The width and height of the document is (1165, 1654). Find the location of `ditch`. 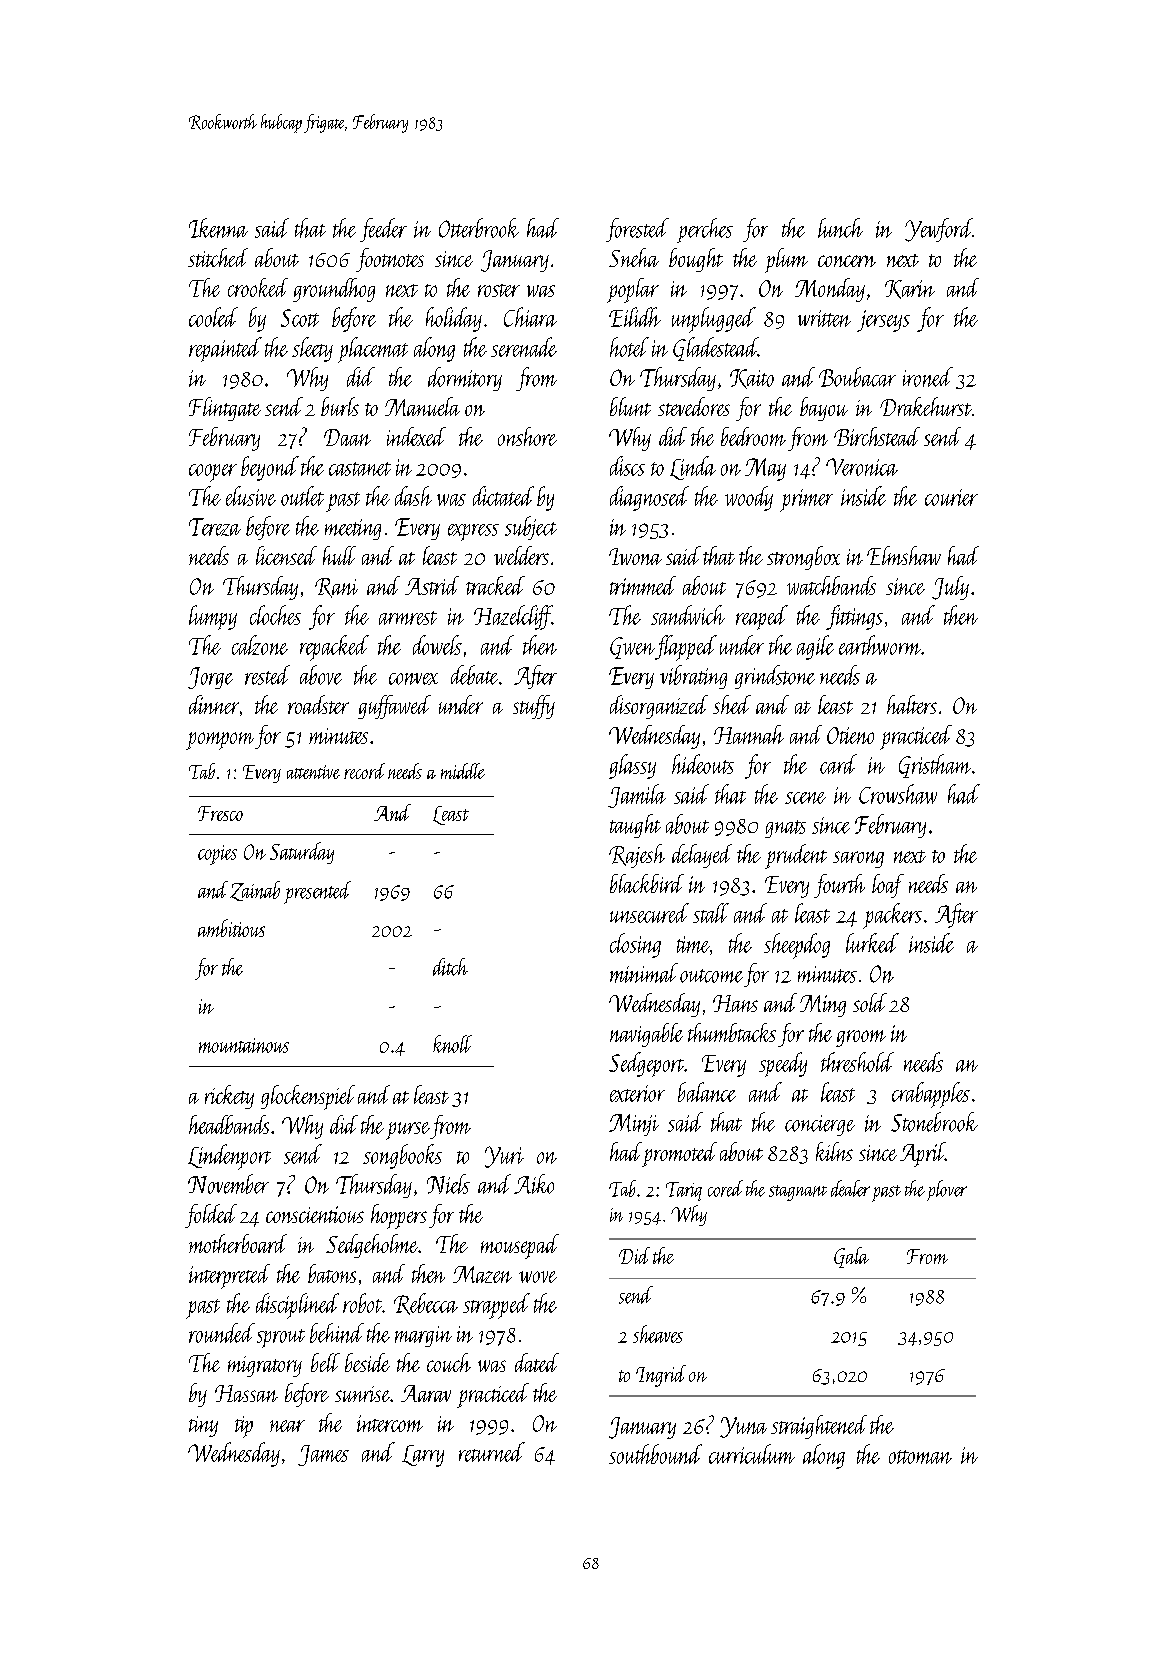

ditch is located at coordinates (450, 967).
